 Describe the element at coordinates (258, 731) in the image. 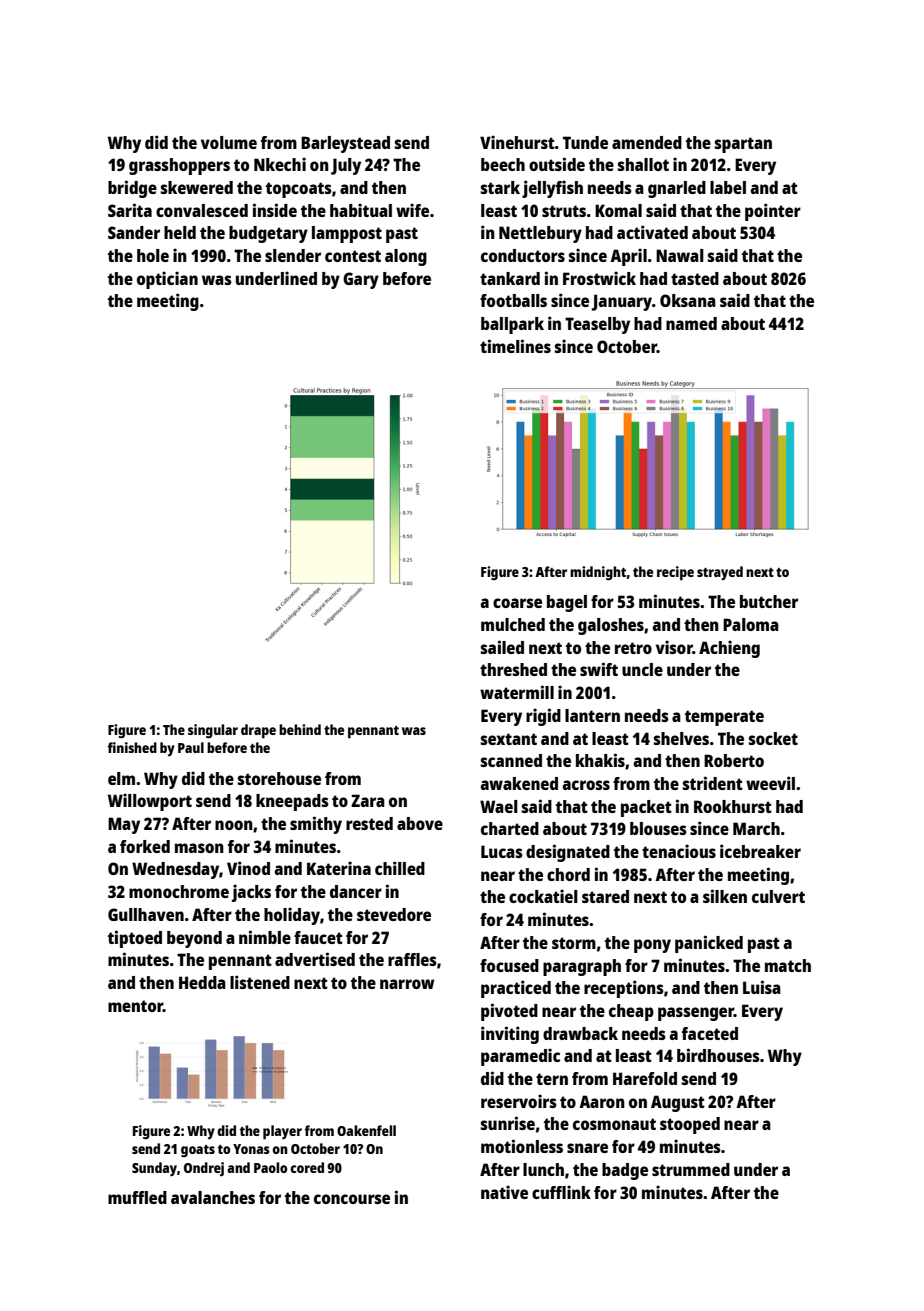

I see `drape` at that location.
